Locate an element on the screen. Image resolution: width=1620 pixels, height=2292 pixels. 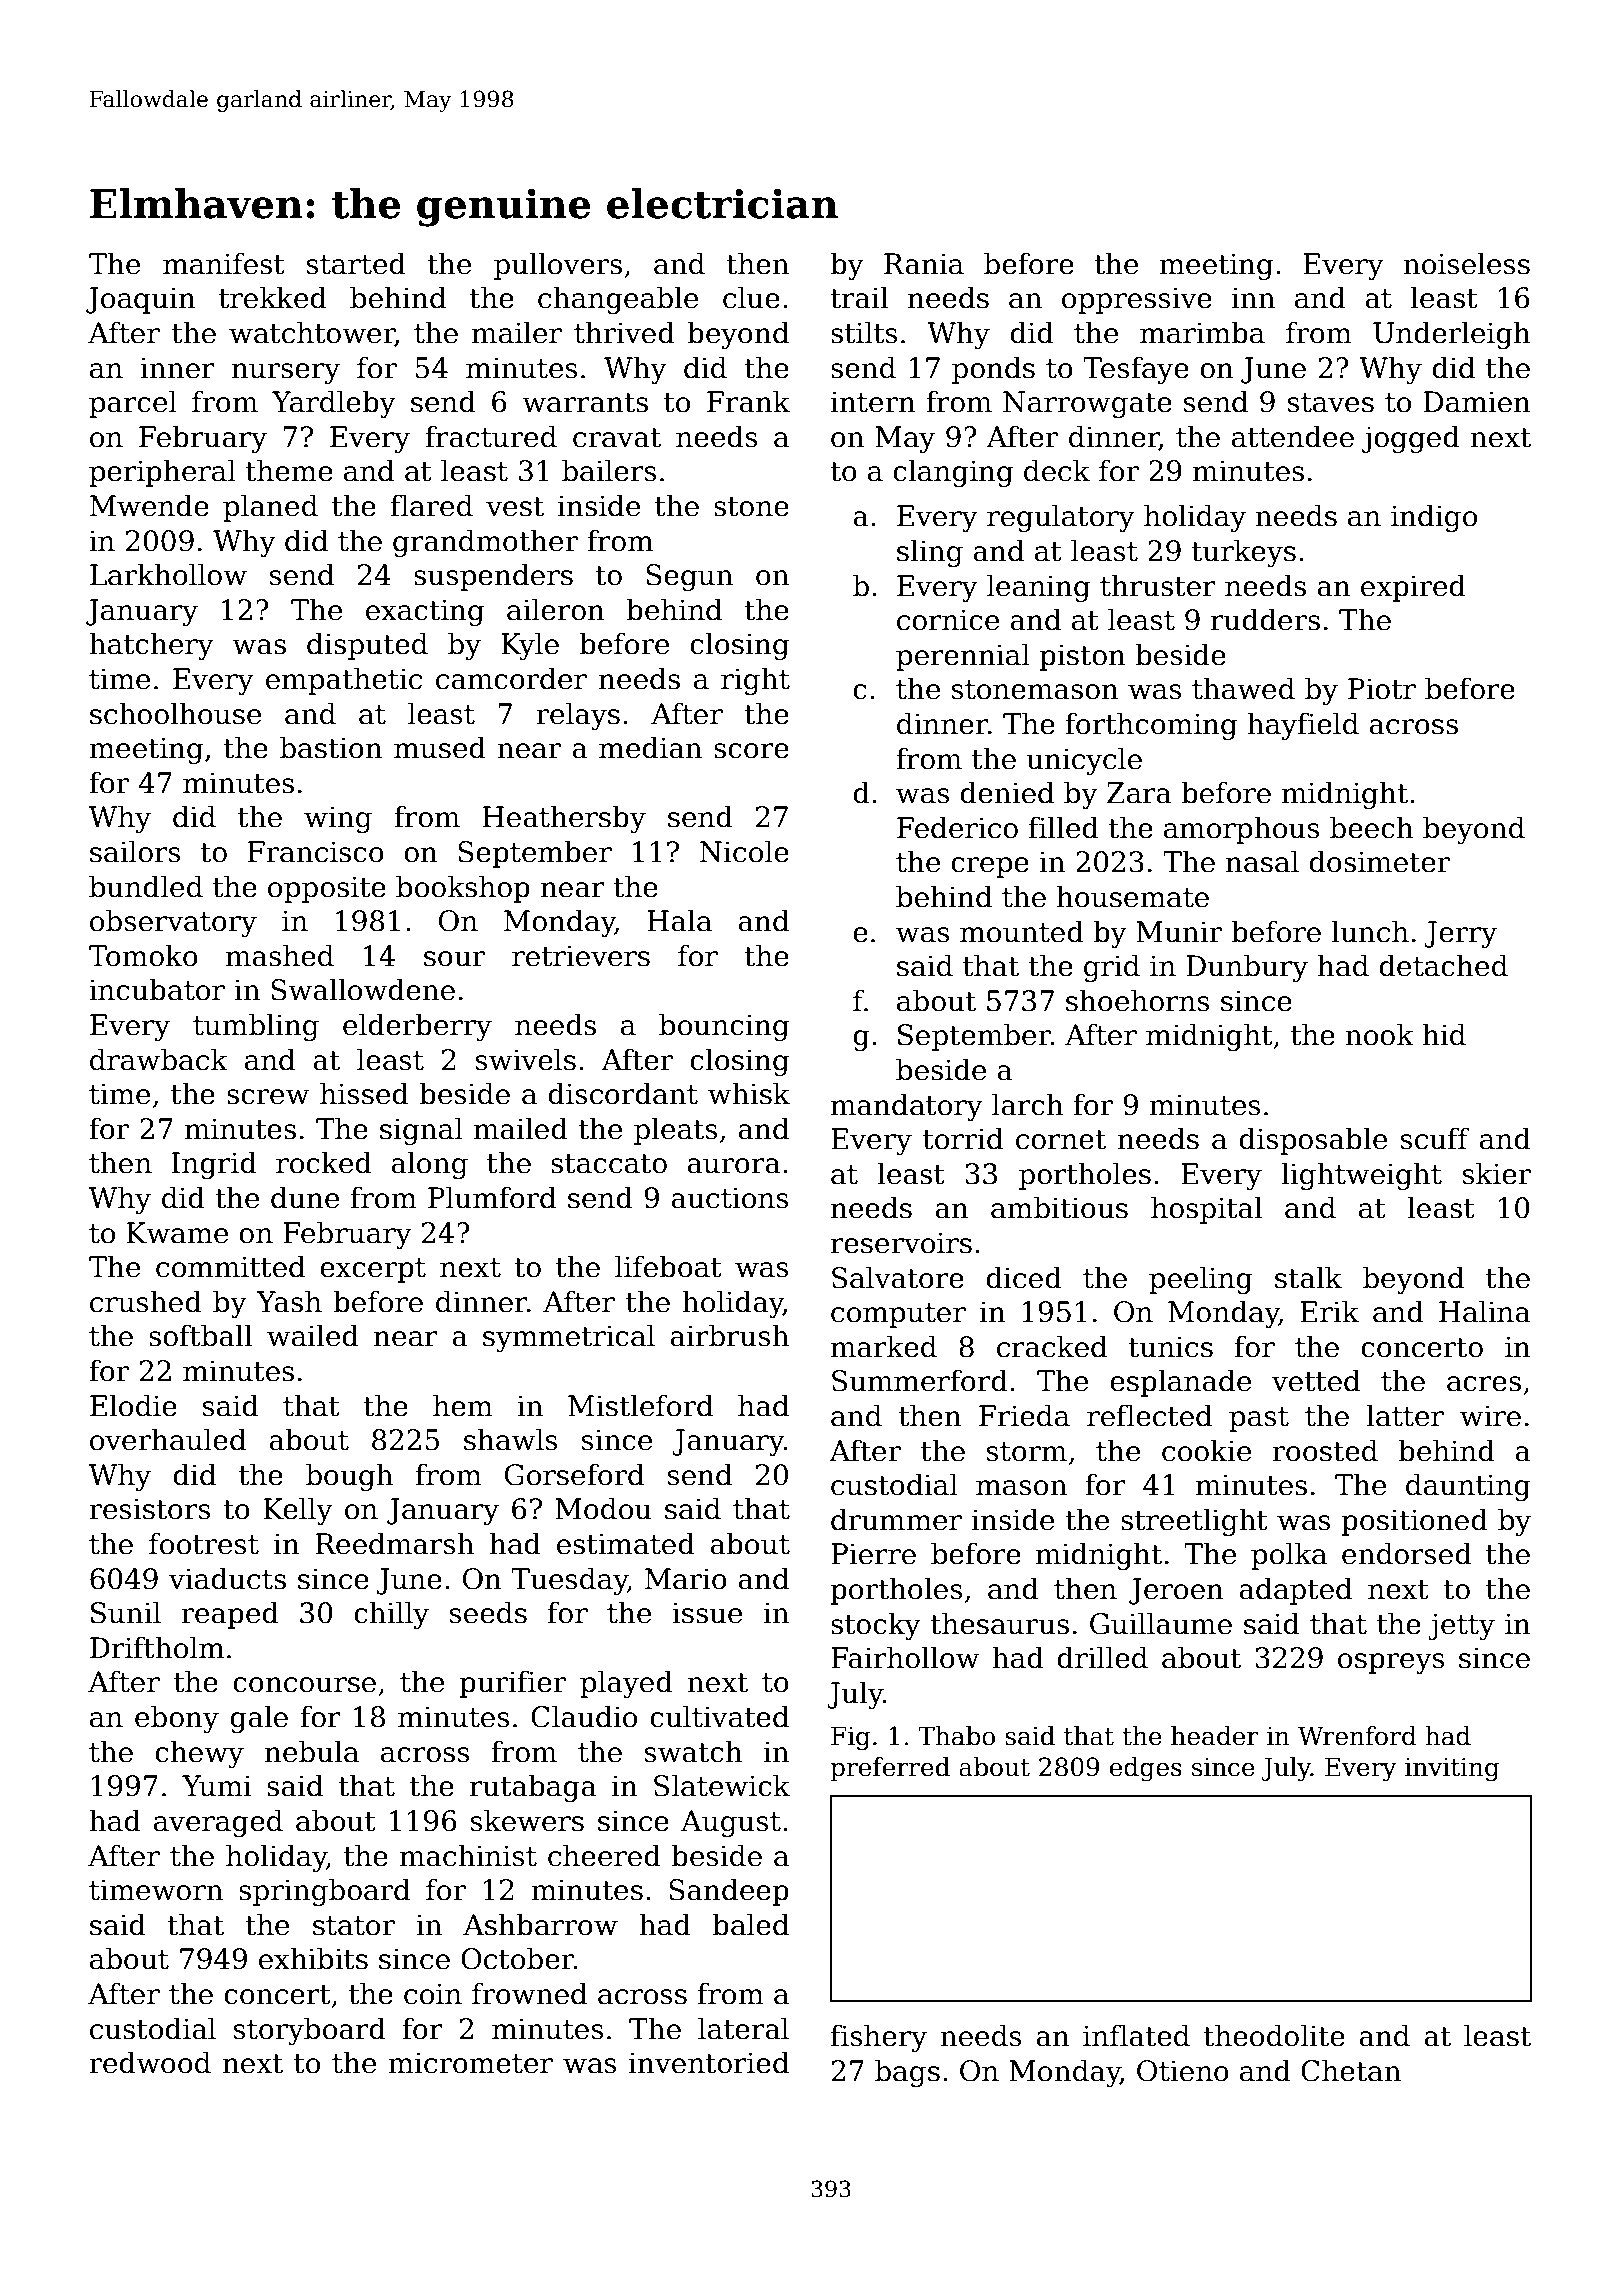
acres is located at coordinates (1484, 1384).
